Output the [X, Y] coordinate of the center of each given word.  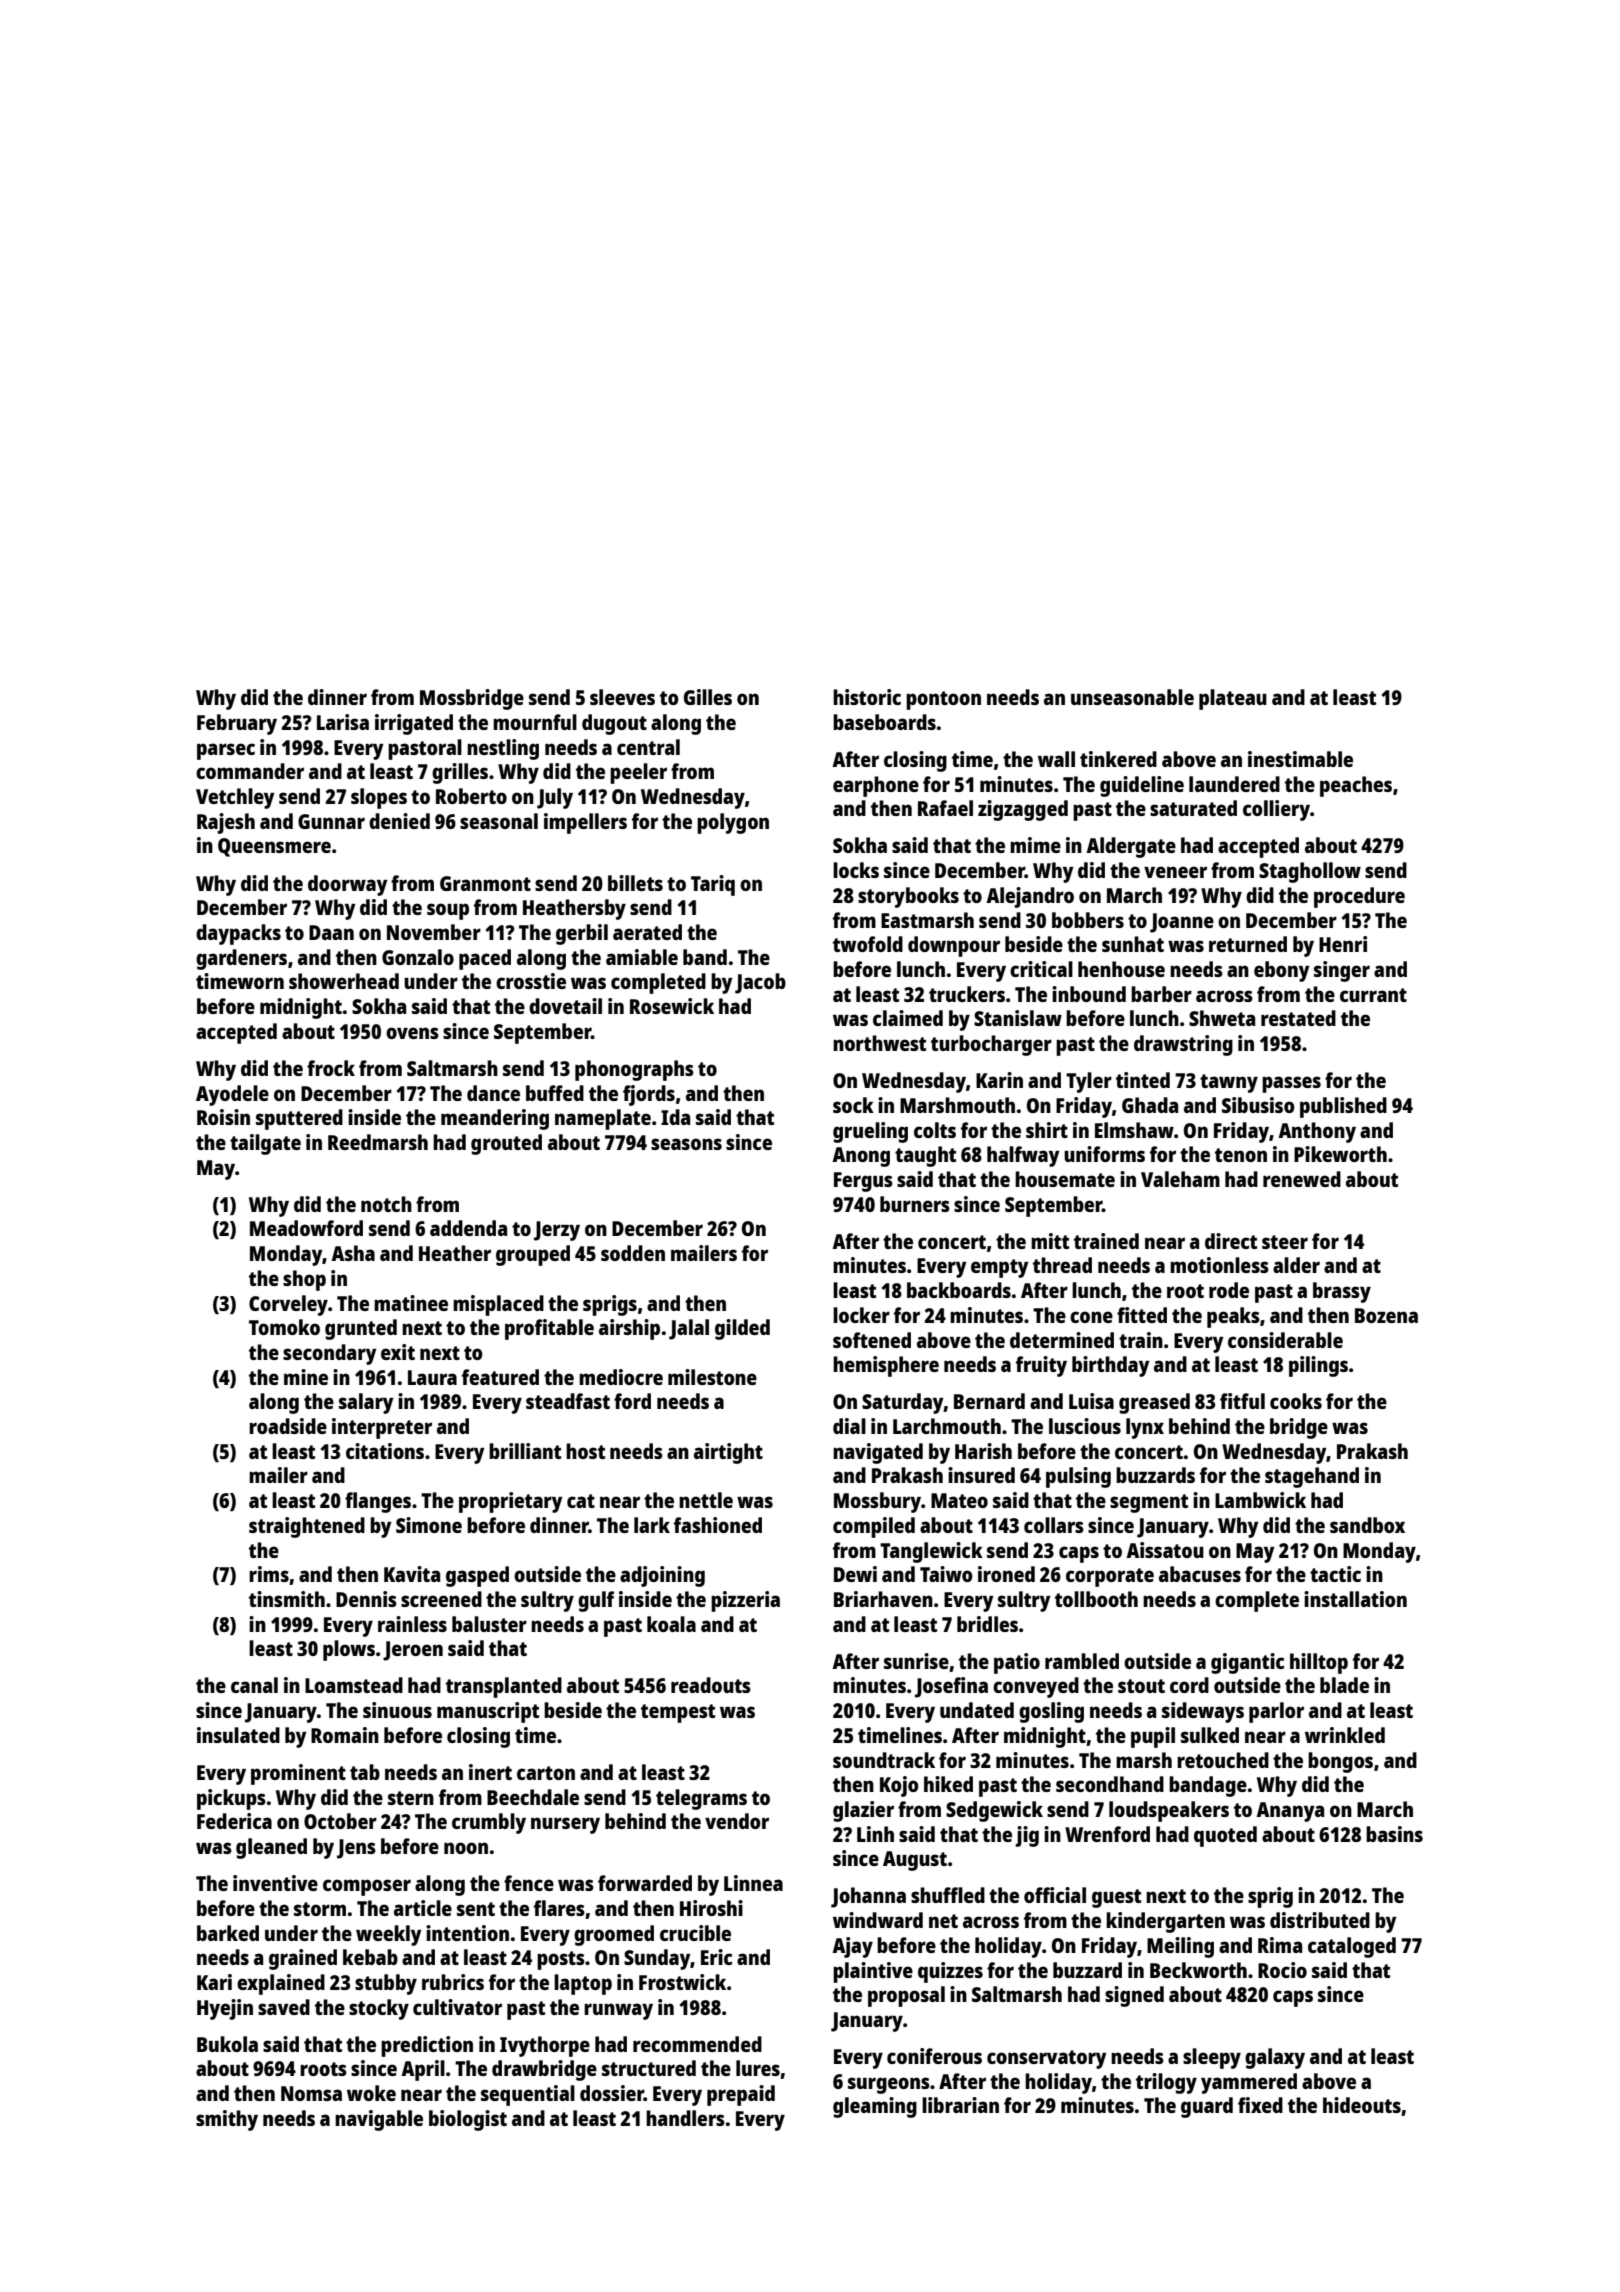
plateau [1233, 699]
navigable [379, 2120]
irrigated [414, 724]
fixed [1260, 2105]
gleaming [875, 2107]
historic [867, 697]
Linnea [753, 1883]
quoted [1225, 1836]
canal [254, 1685]
